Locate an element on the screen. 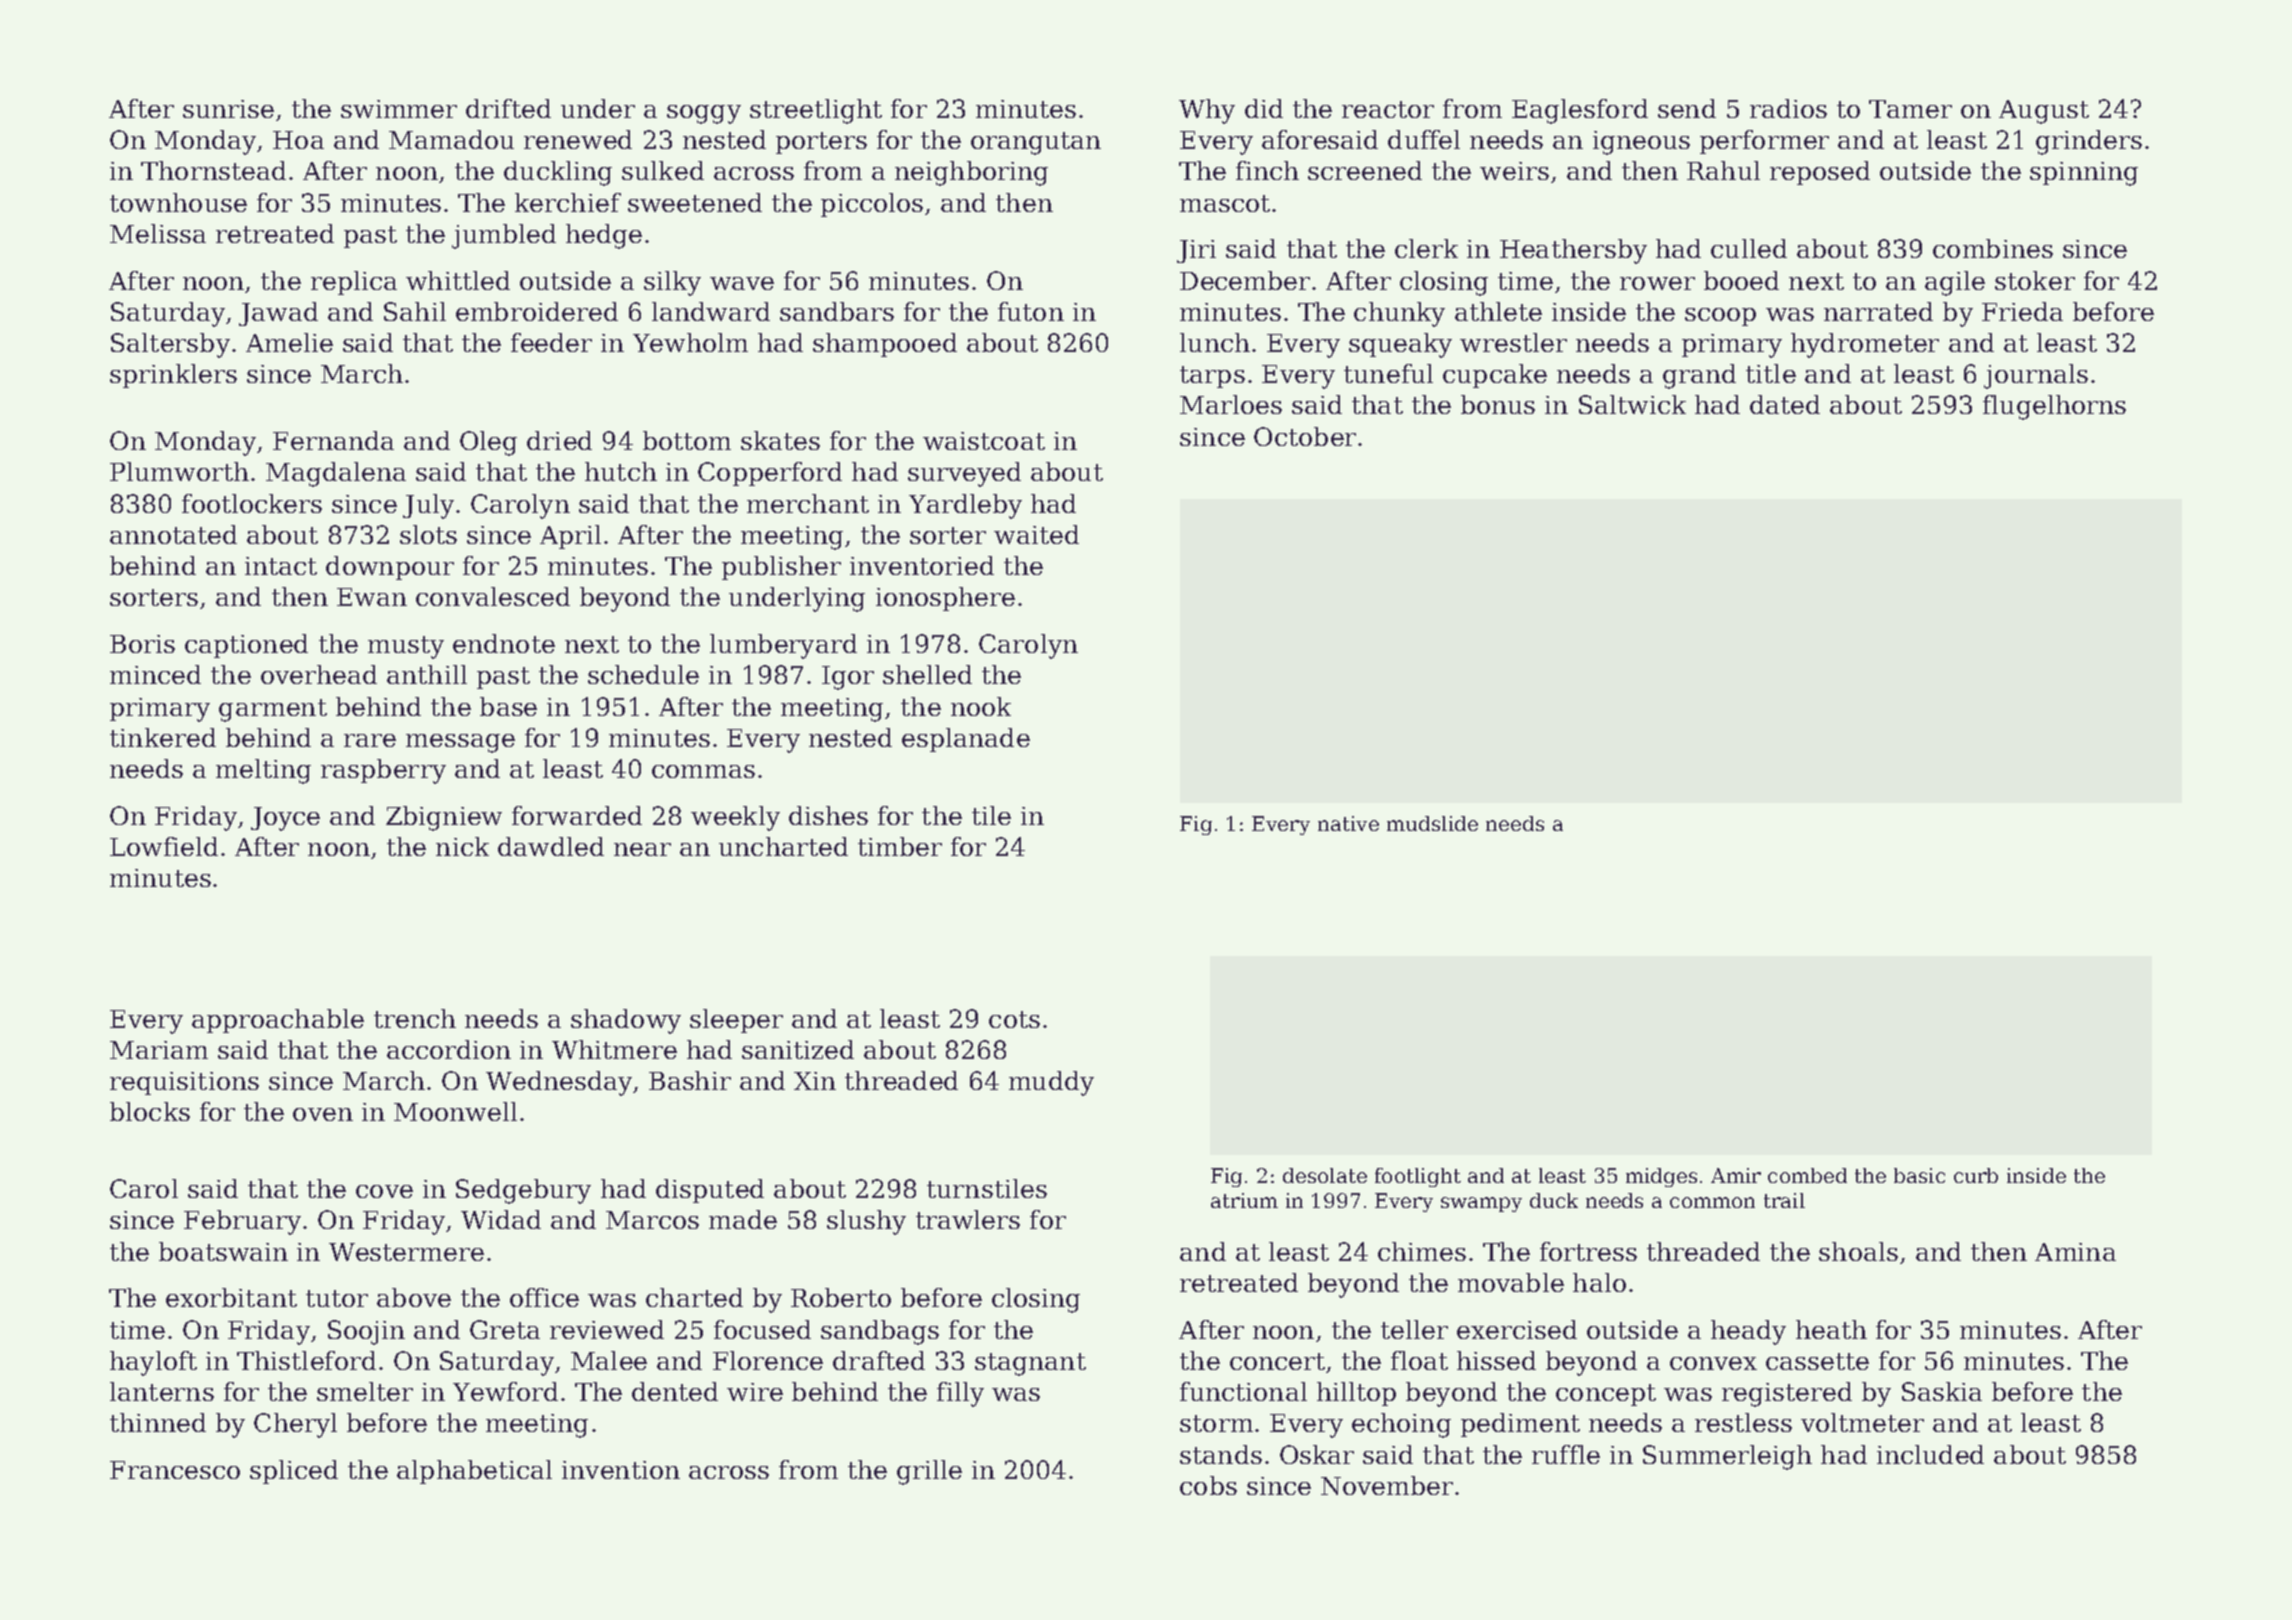 Image resolution: width=2292 pixels, height=1620 pixels. tutor is located at coordinates (337, 1298).
